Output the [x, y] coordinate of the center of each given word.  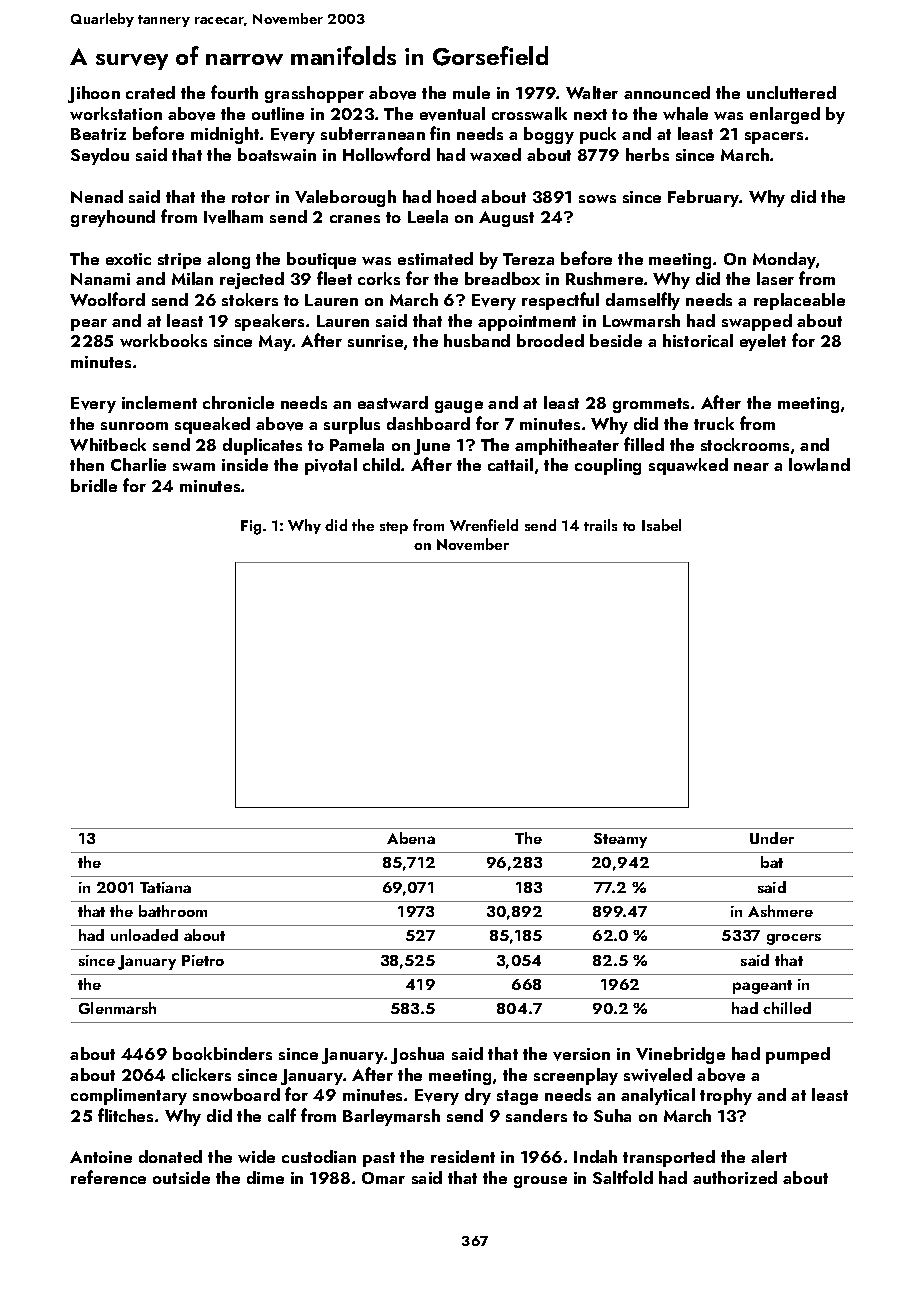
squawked [688, 466]
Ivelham [233, 217]
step [394, 528]
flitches [125, 1115]
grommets [651, 405]
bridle [94, 485]
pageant [762, 987]
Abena [411, 838]
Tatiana [165, 887]
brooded [550, 340]
